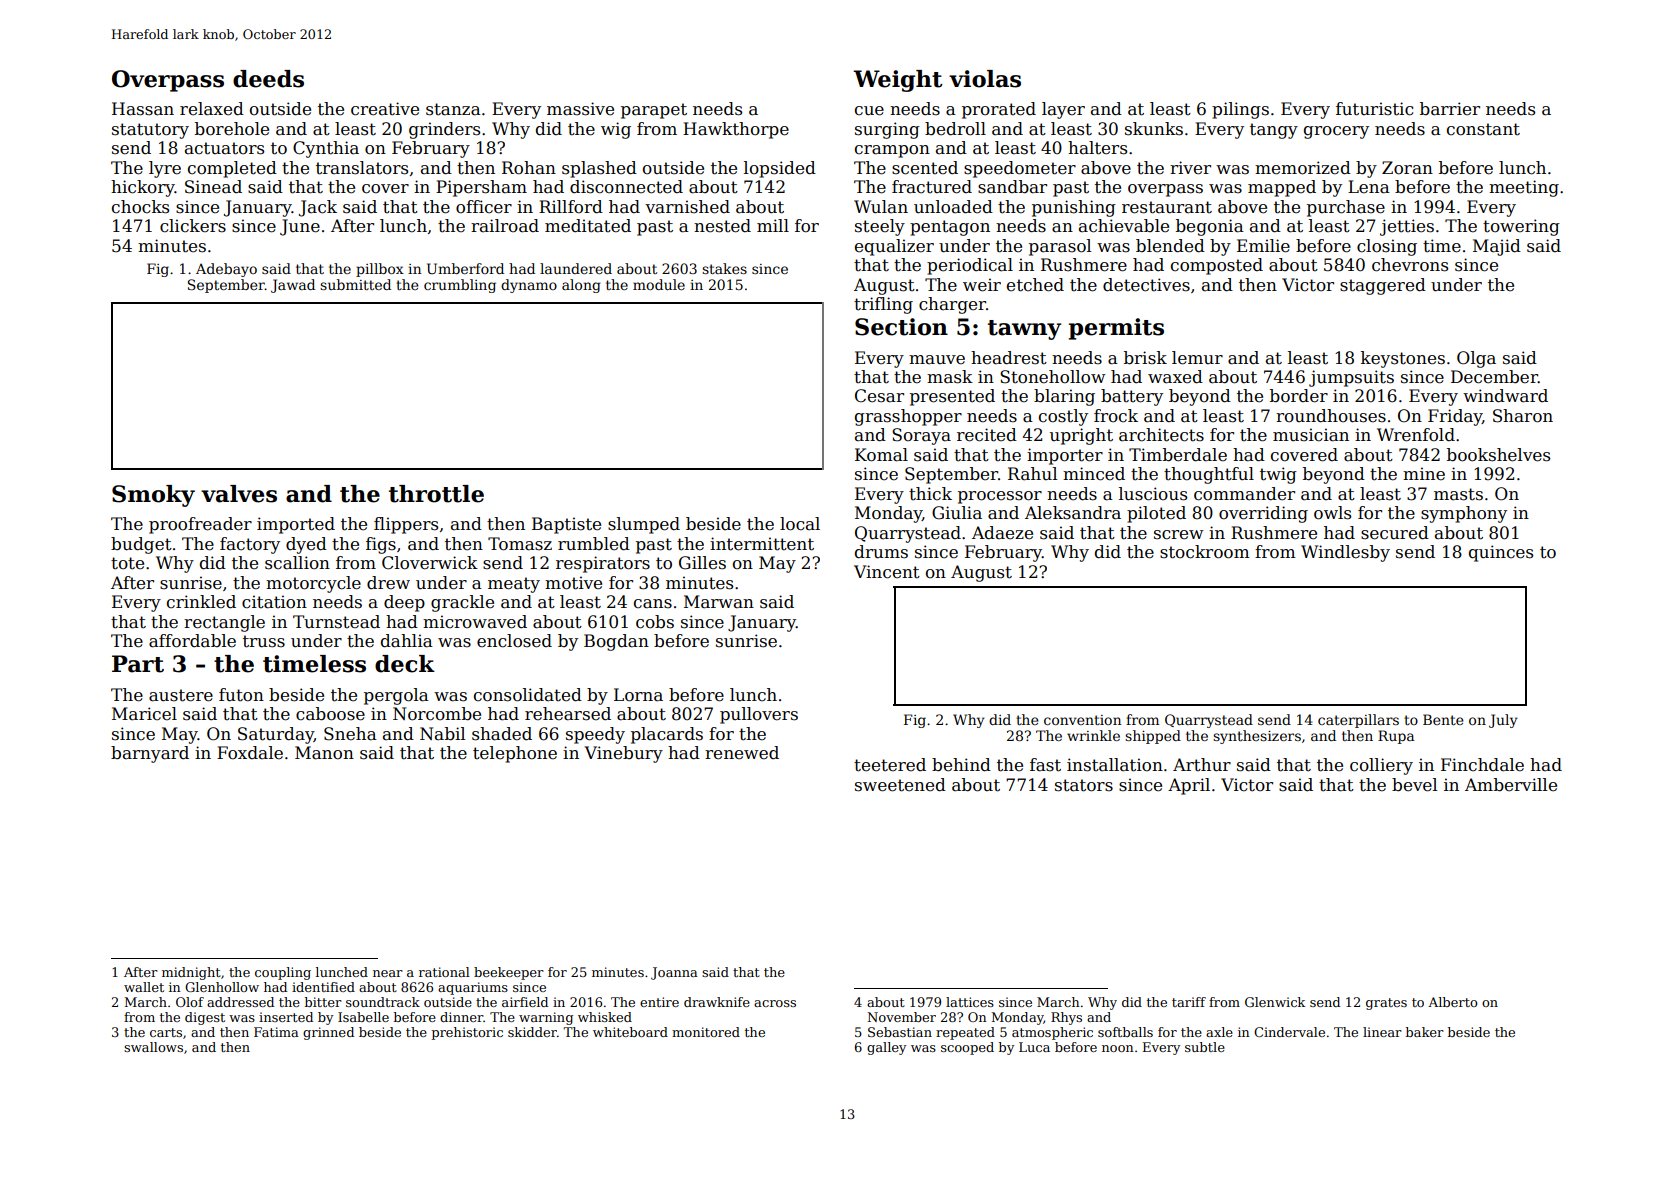  Describe the element at coordinates (1450, 109) in the image. I see `barrier` at that location.
